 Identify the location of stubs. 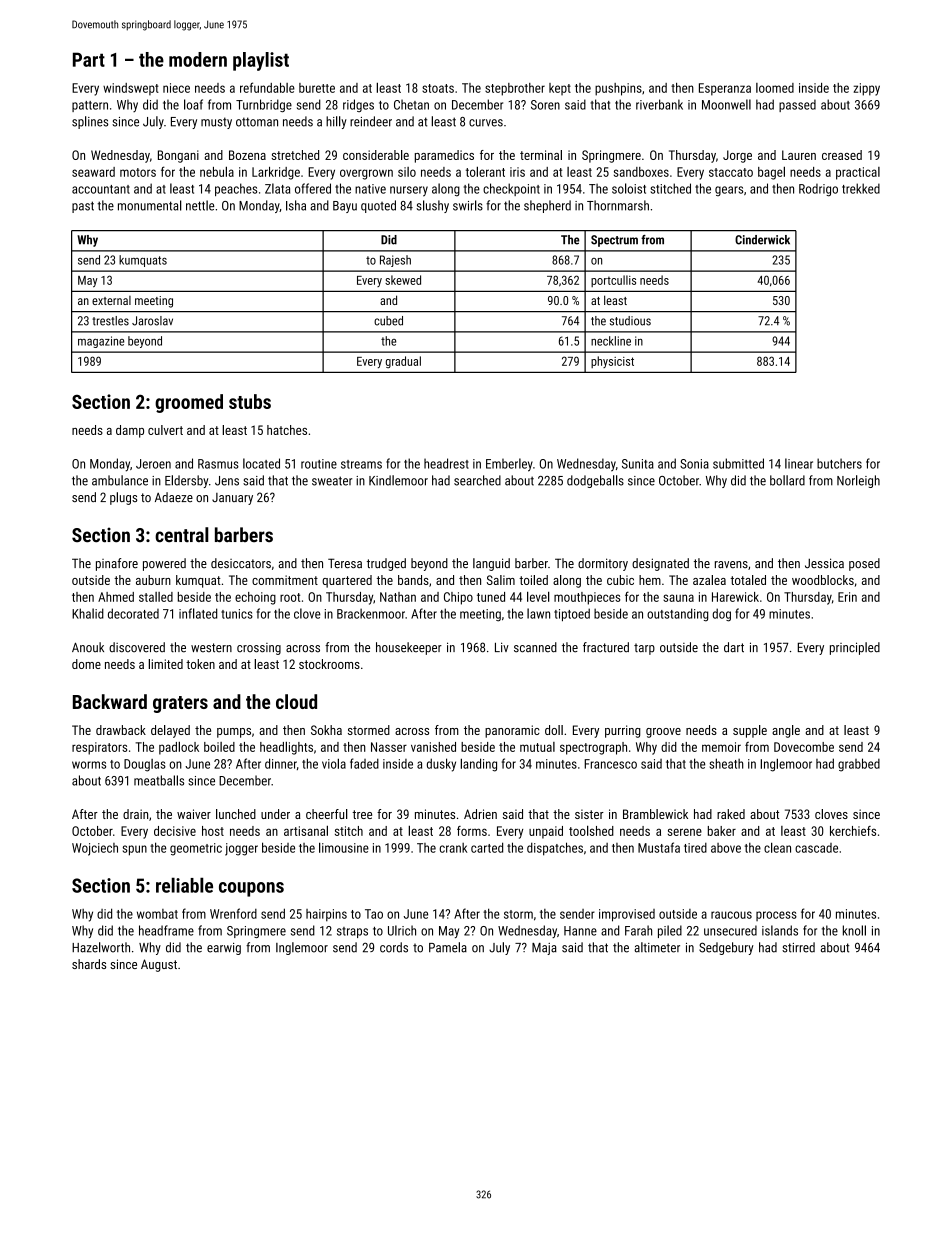
(250, 401).
